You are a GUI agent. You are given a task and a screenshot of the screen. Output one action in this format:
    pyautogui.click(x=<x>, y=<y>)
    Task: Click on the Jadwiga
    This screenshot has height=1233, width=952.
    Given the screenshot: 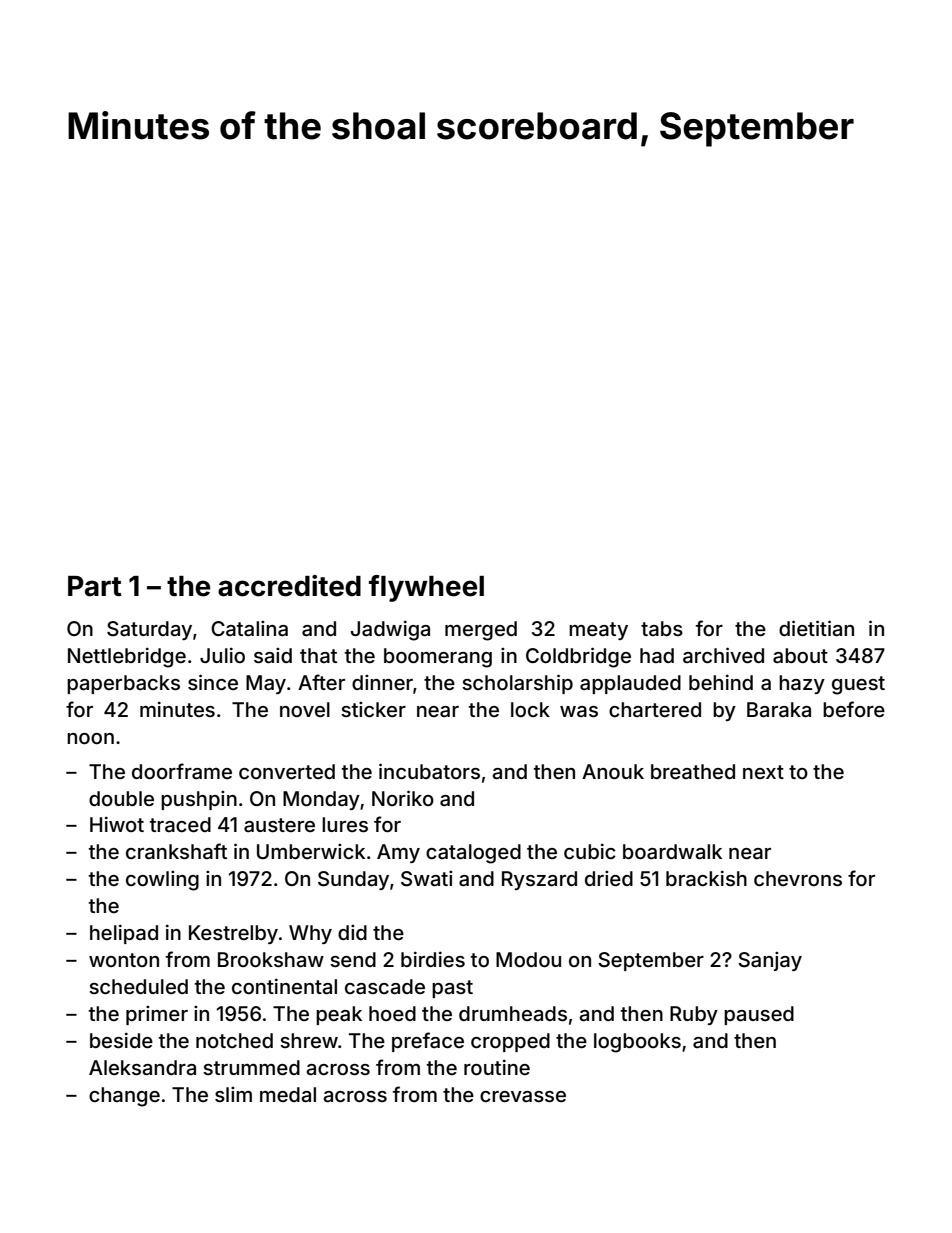 What is the action you would take?
    pyautogui.click(x=390, y=631)
